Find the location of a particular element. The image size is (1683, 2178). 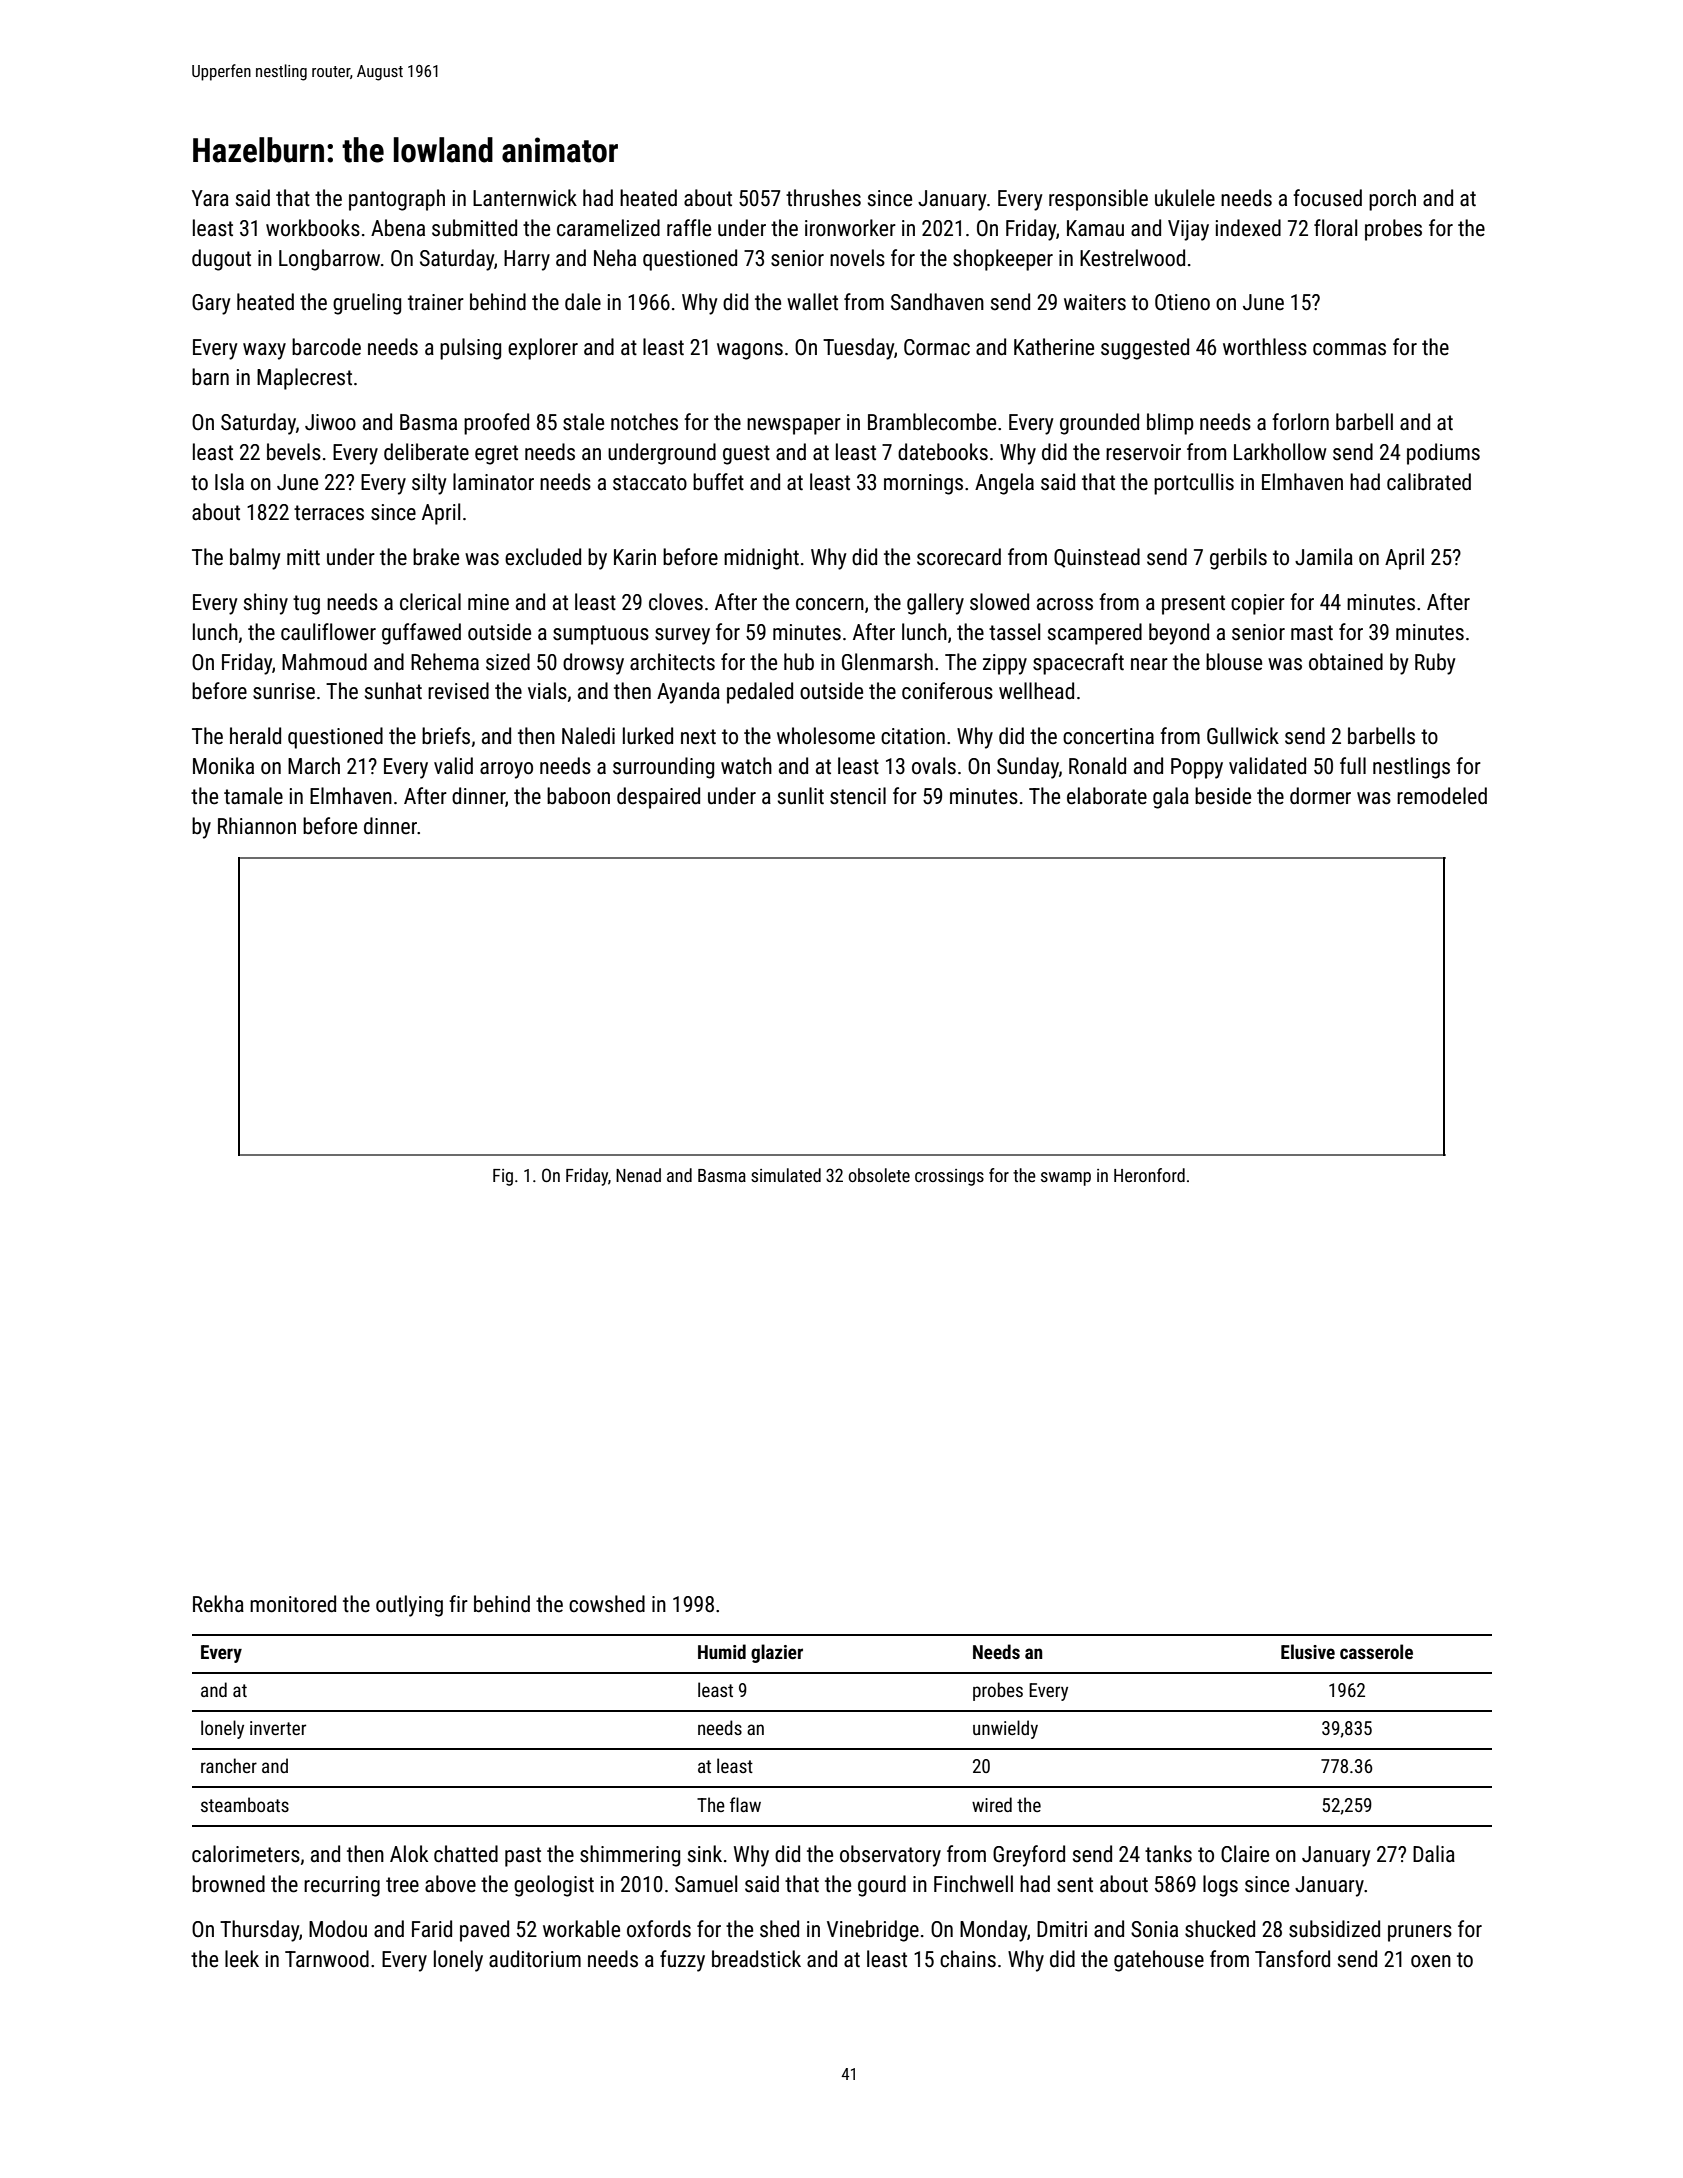

fuzzy is located at coordinates (682, 1961).
